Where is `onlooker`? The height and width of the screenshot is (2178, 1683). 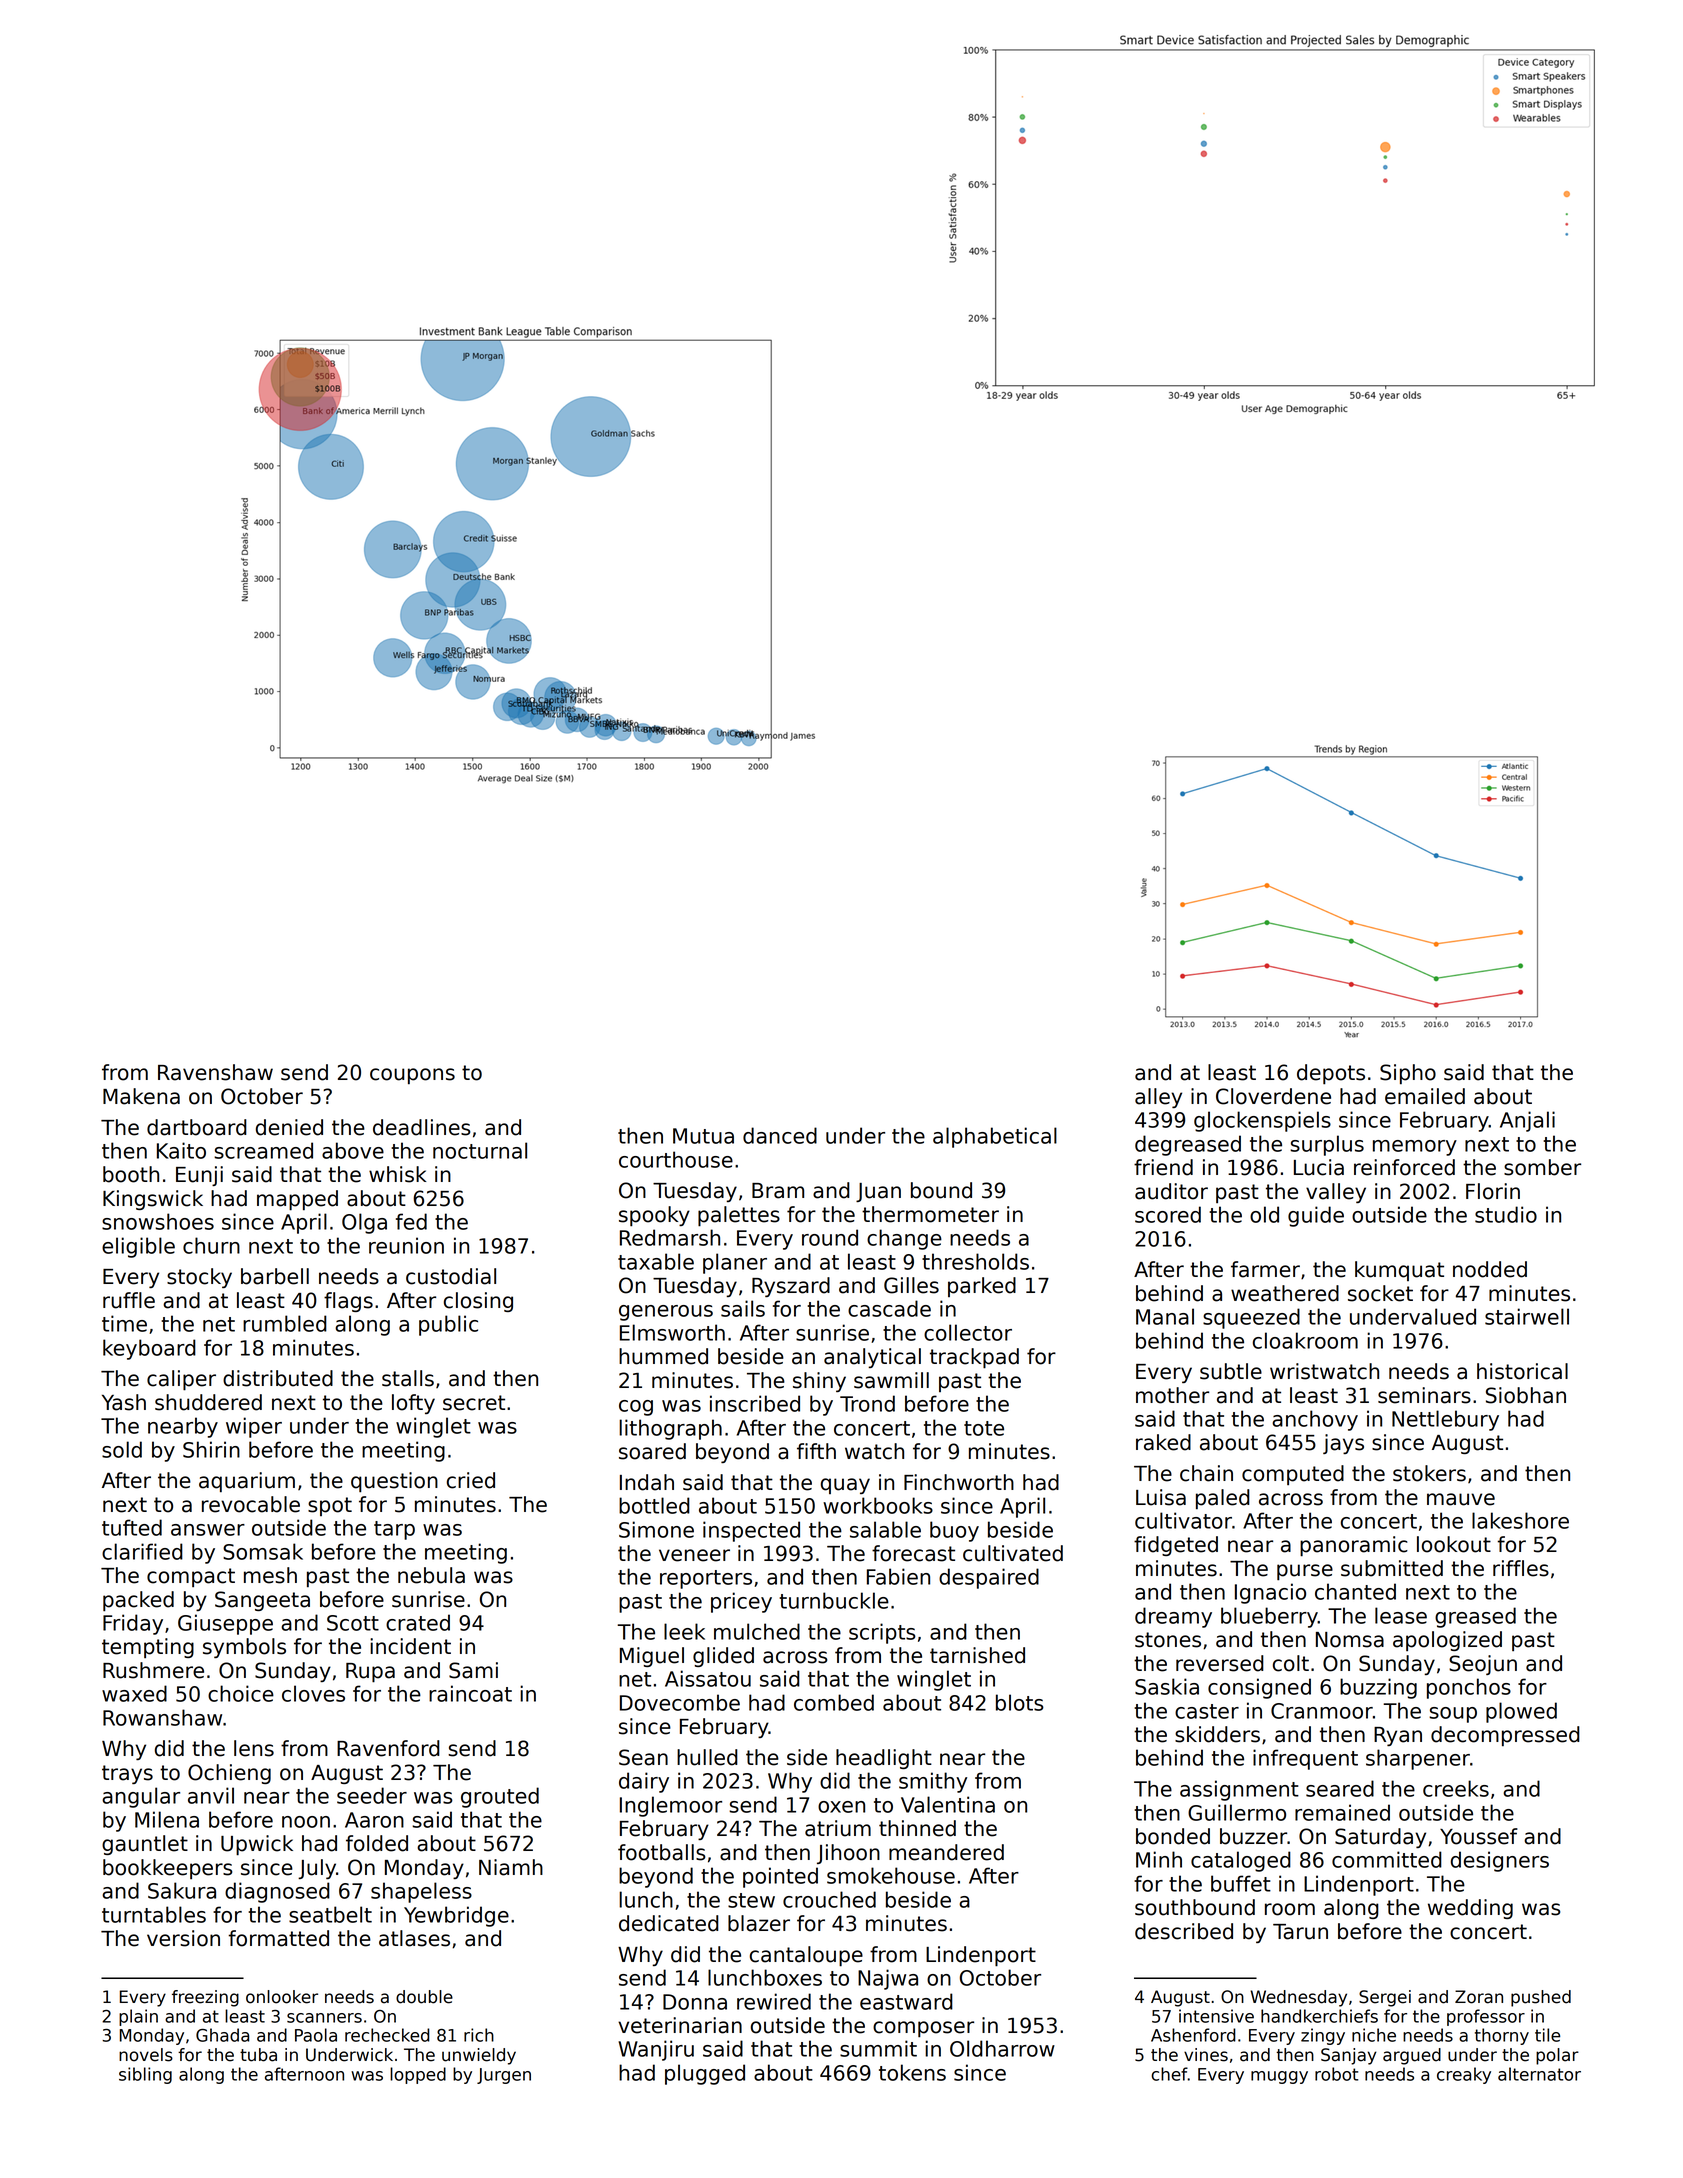
onlooker is located at coordinates (282, 1997).
